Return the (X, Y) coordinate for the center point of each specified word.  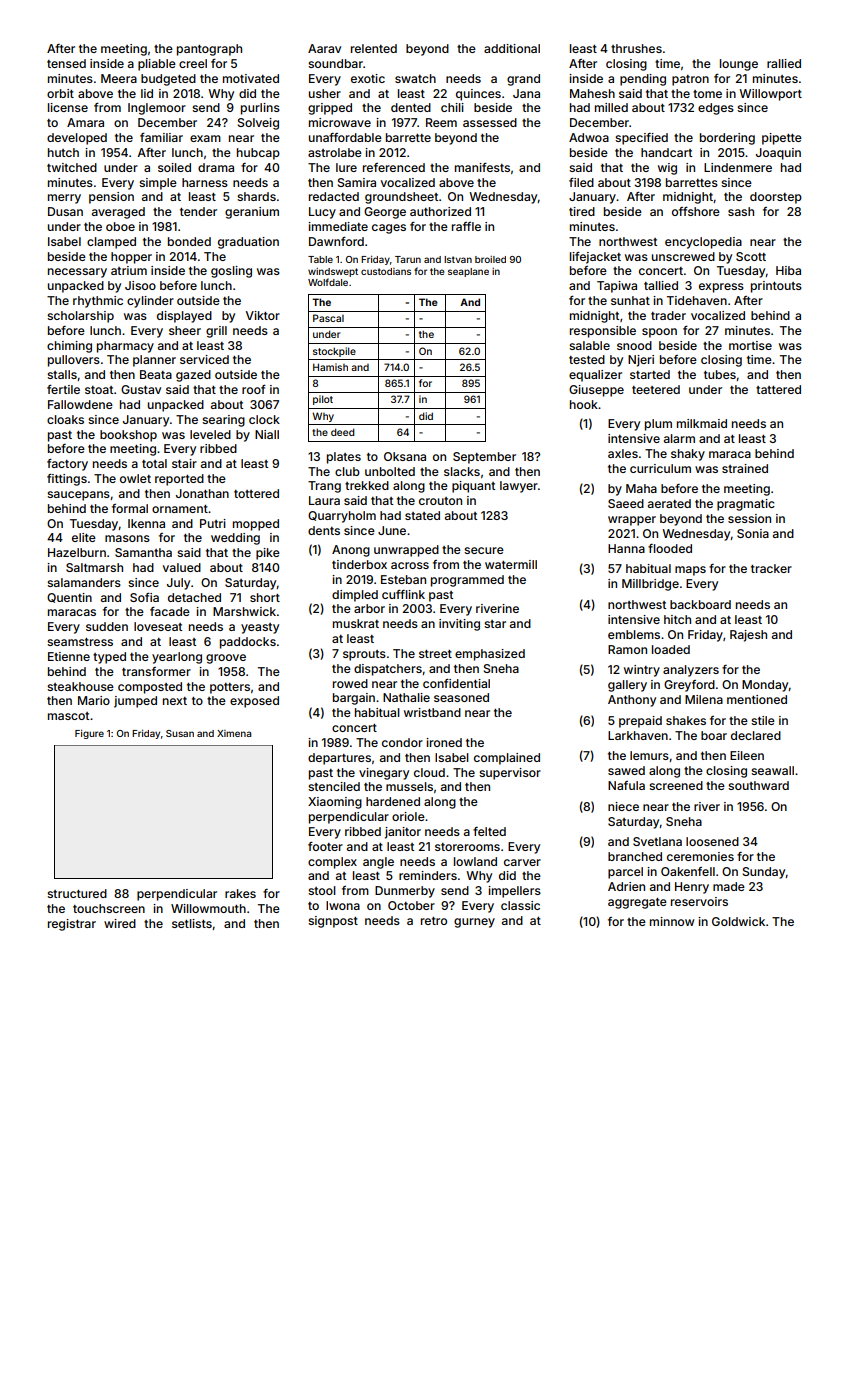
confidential (456, 683)
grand (523, 80)
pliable (157, 65)
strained (745, 468)
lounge (739, 65)
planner (154, 361)
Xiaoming (335, 803)
